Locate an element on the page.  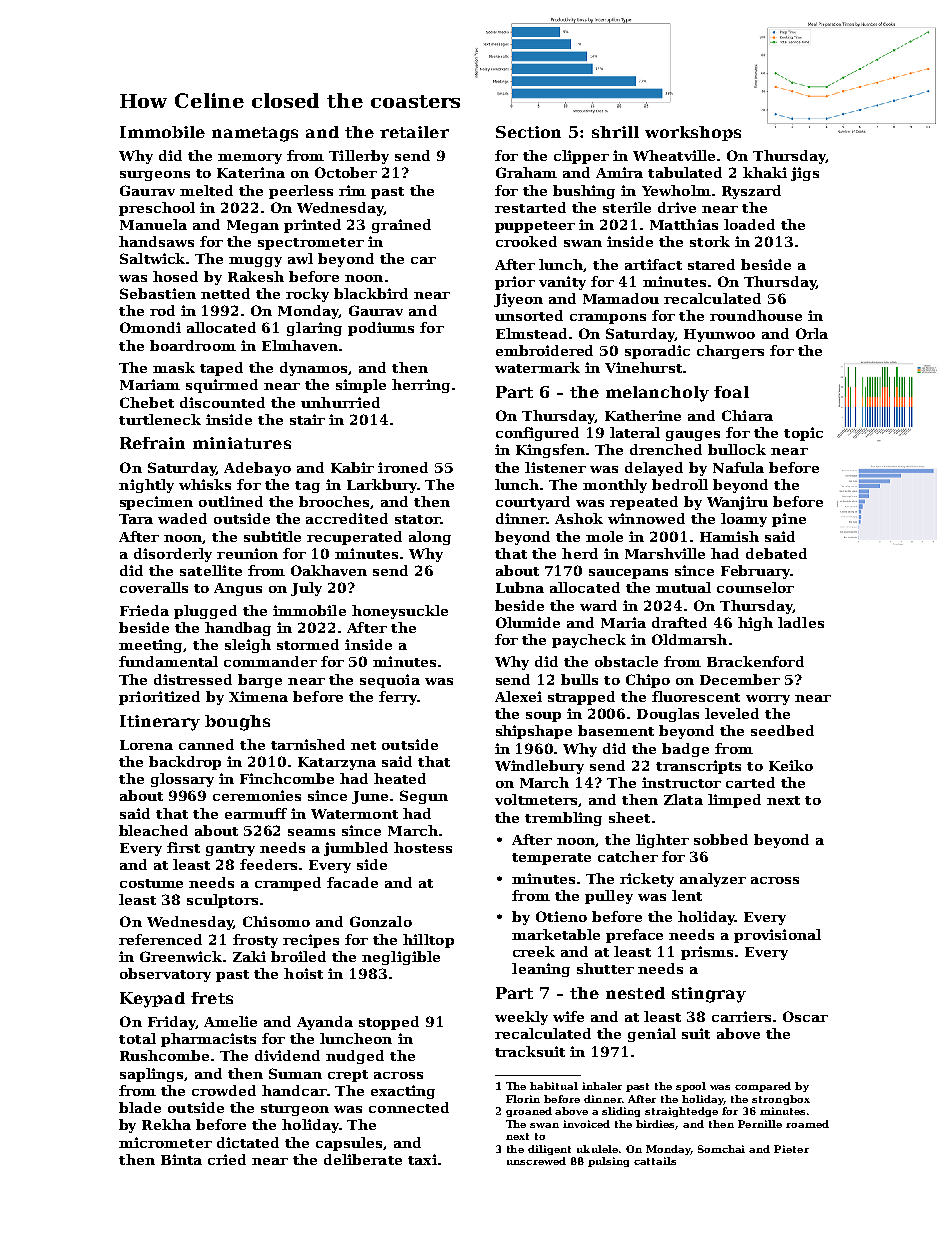
Manuela is located at coordinates (153, 224).
